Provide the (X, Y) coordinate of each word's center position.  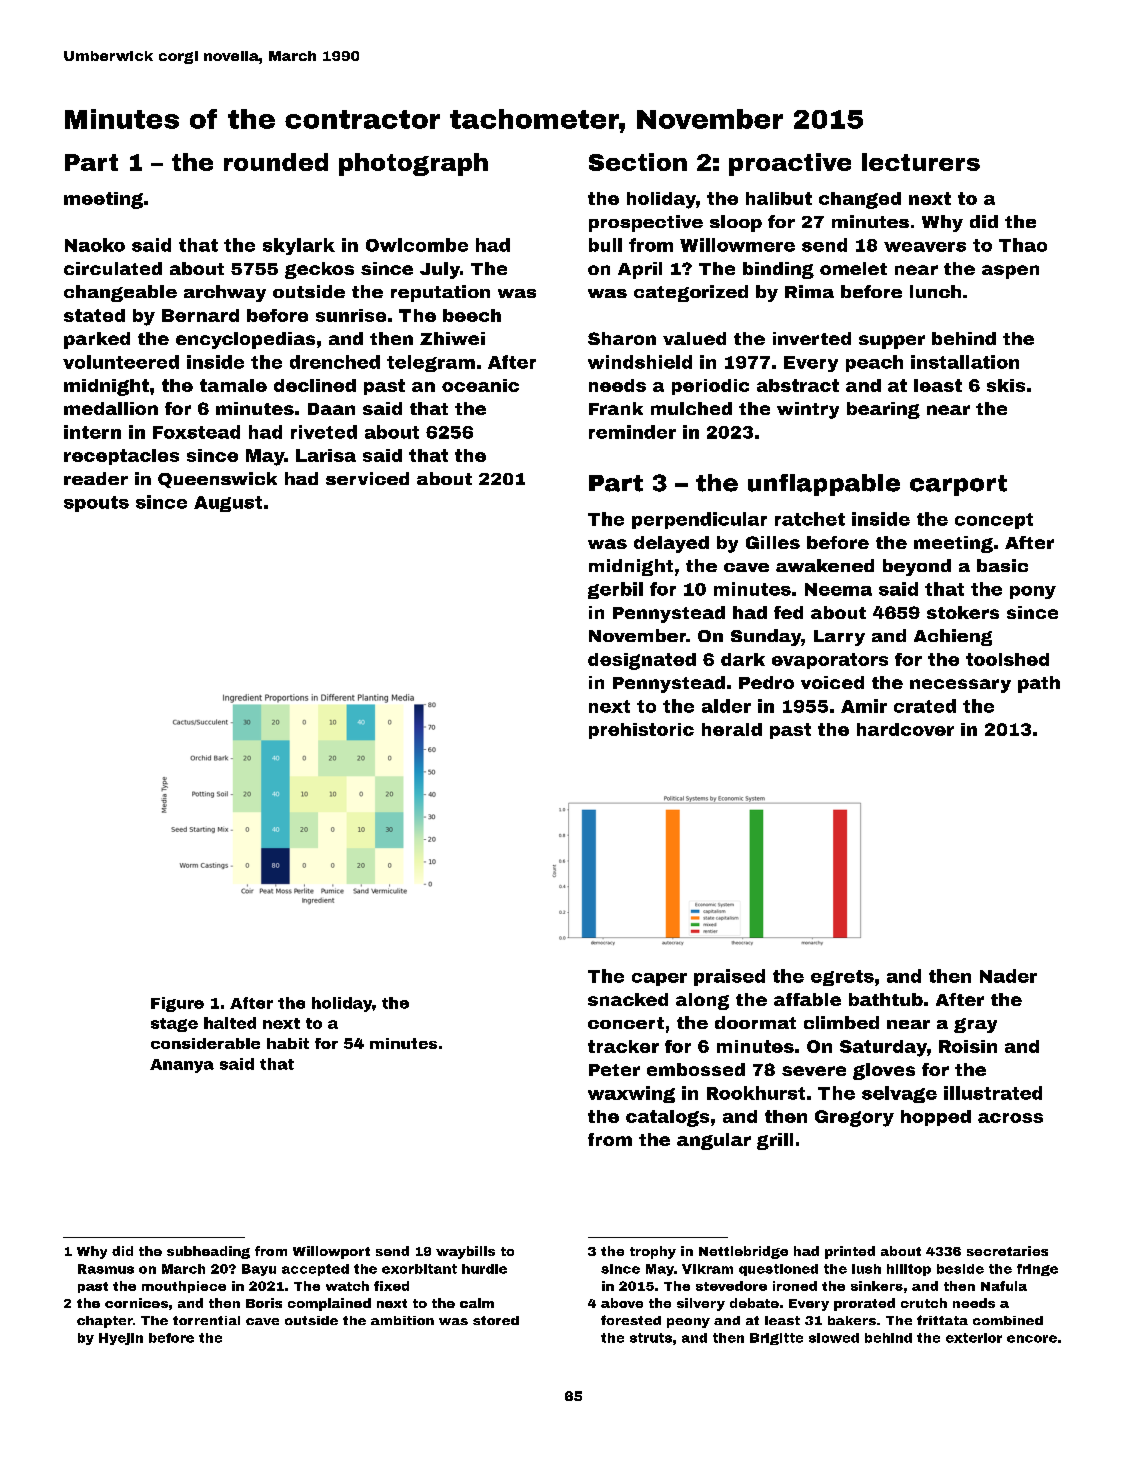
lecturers (921, 162)
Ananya (182, 1066)
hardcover (905, 729)
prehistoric (641, 731)
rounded (276, 162)
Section (638, 162)
